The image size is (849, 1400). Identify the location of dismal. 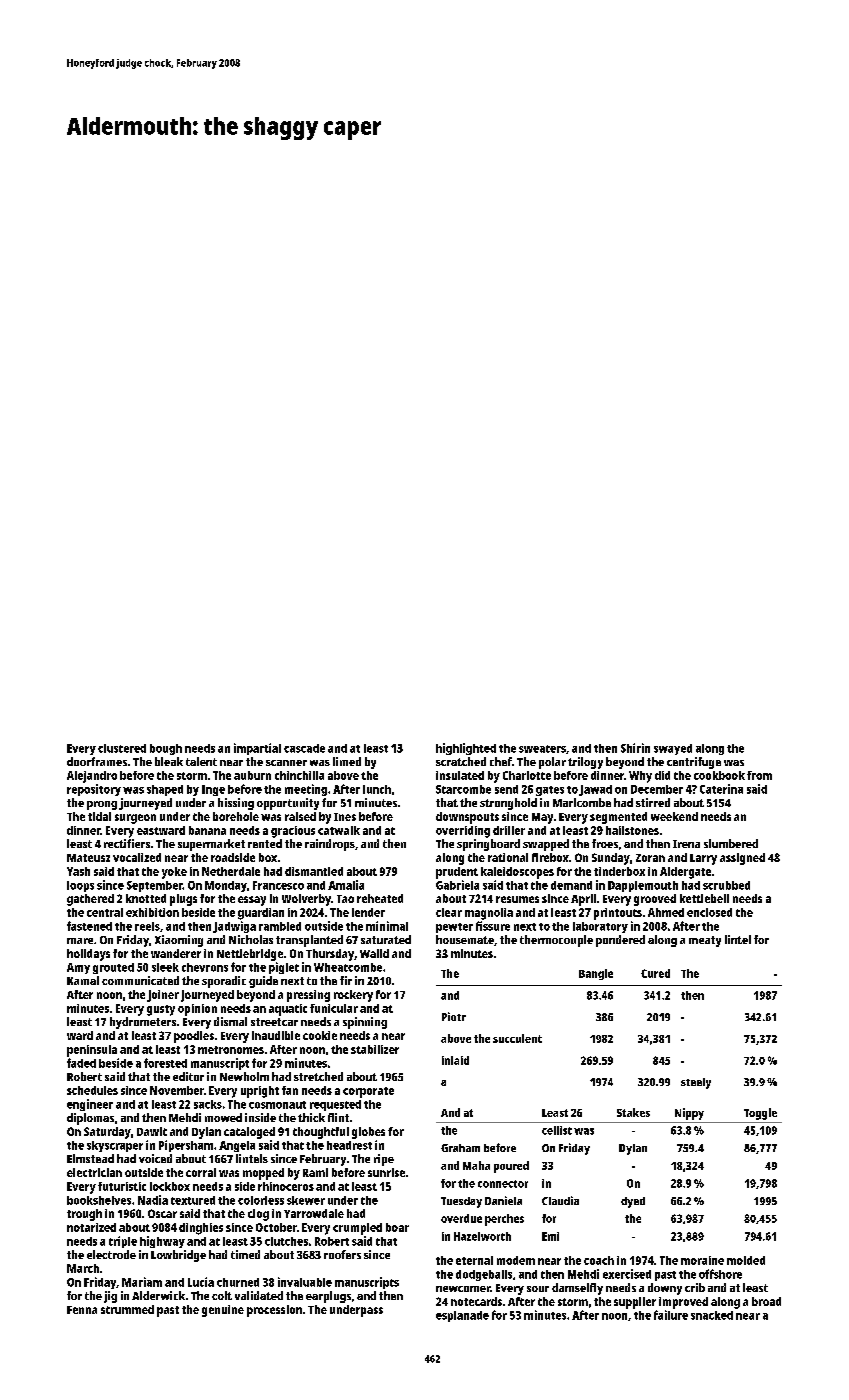
(230, 1021).
